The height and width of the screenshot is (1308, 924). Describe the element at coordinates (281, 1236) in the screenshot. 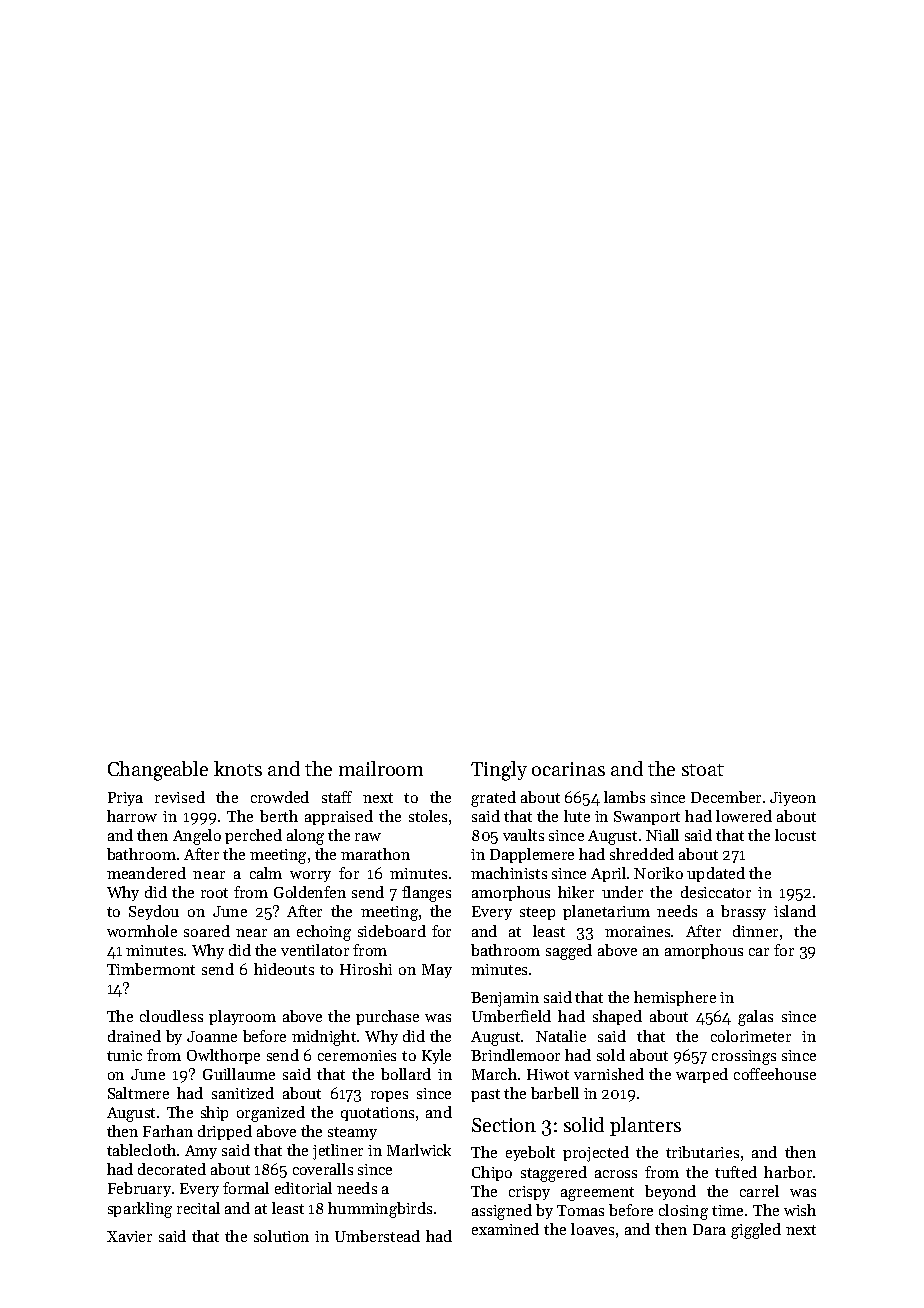

I see `solution` at that location.
